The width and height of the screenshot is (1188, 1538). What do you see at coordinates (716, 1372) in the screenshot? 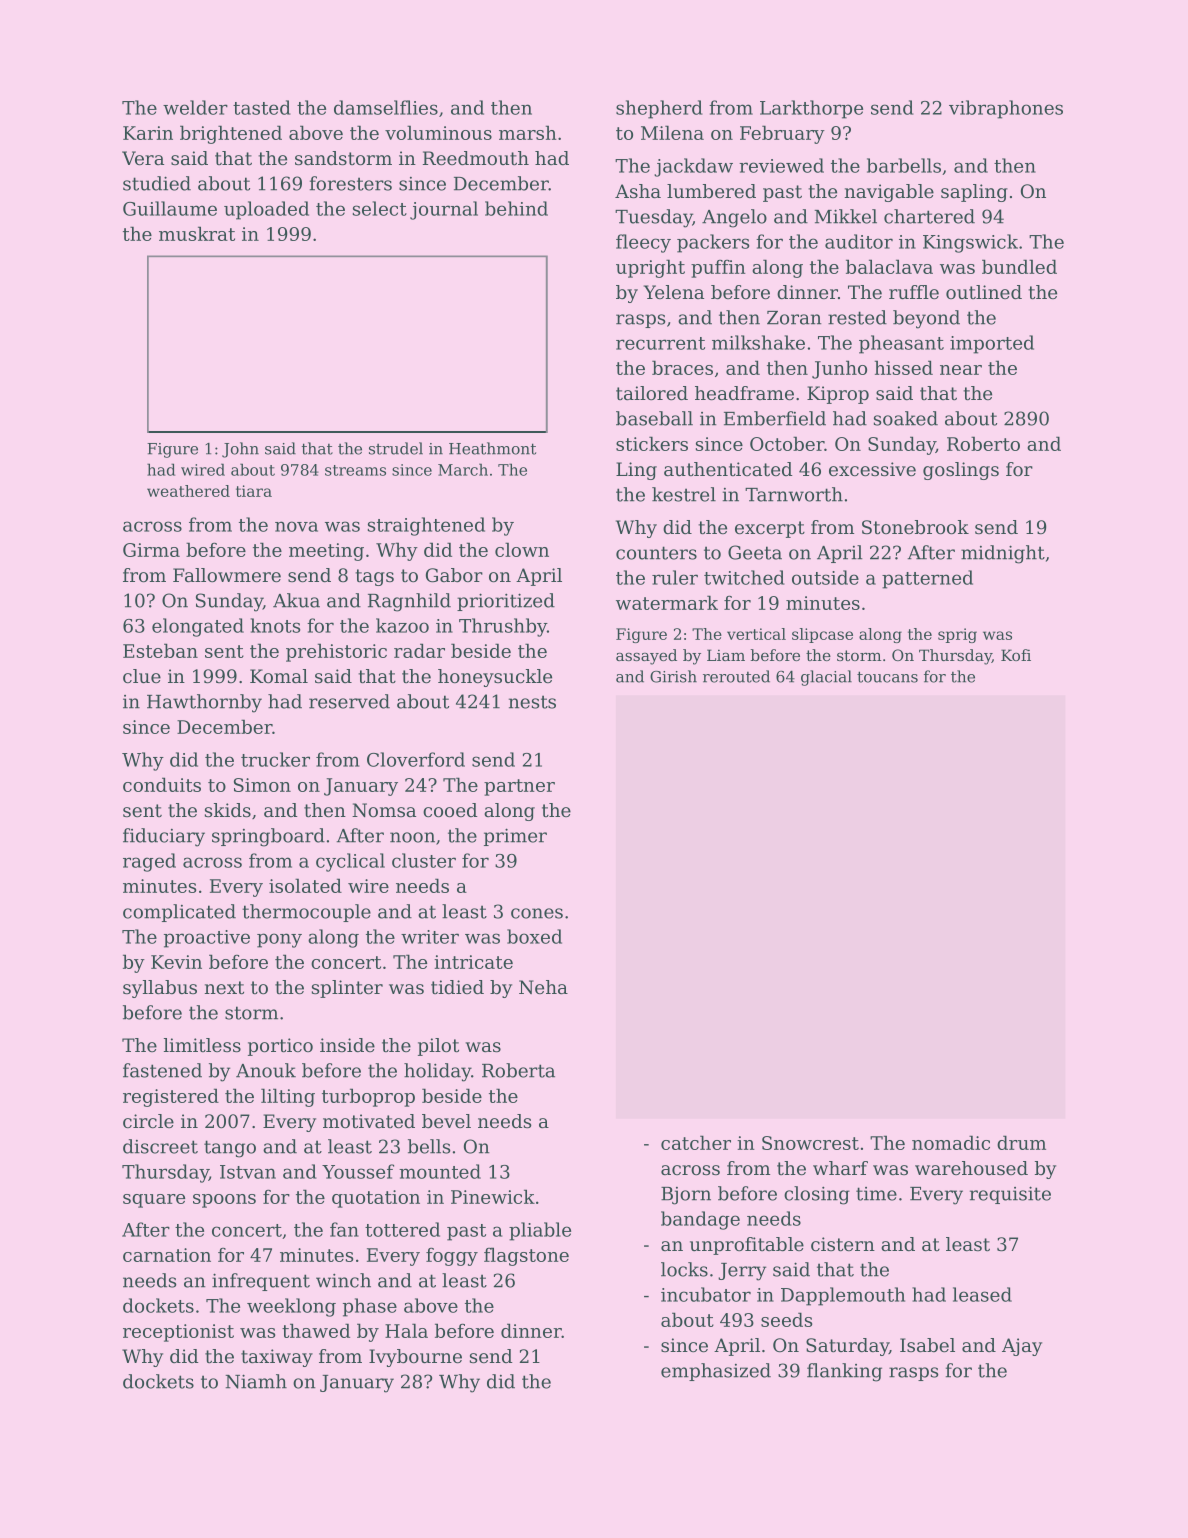
I see `emphasized` at bounding box center [716, 1372].
